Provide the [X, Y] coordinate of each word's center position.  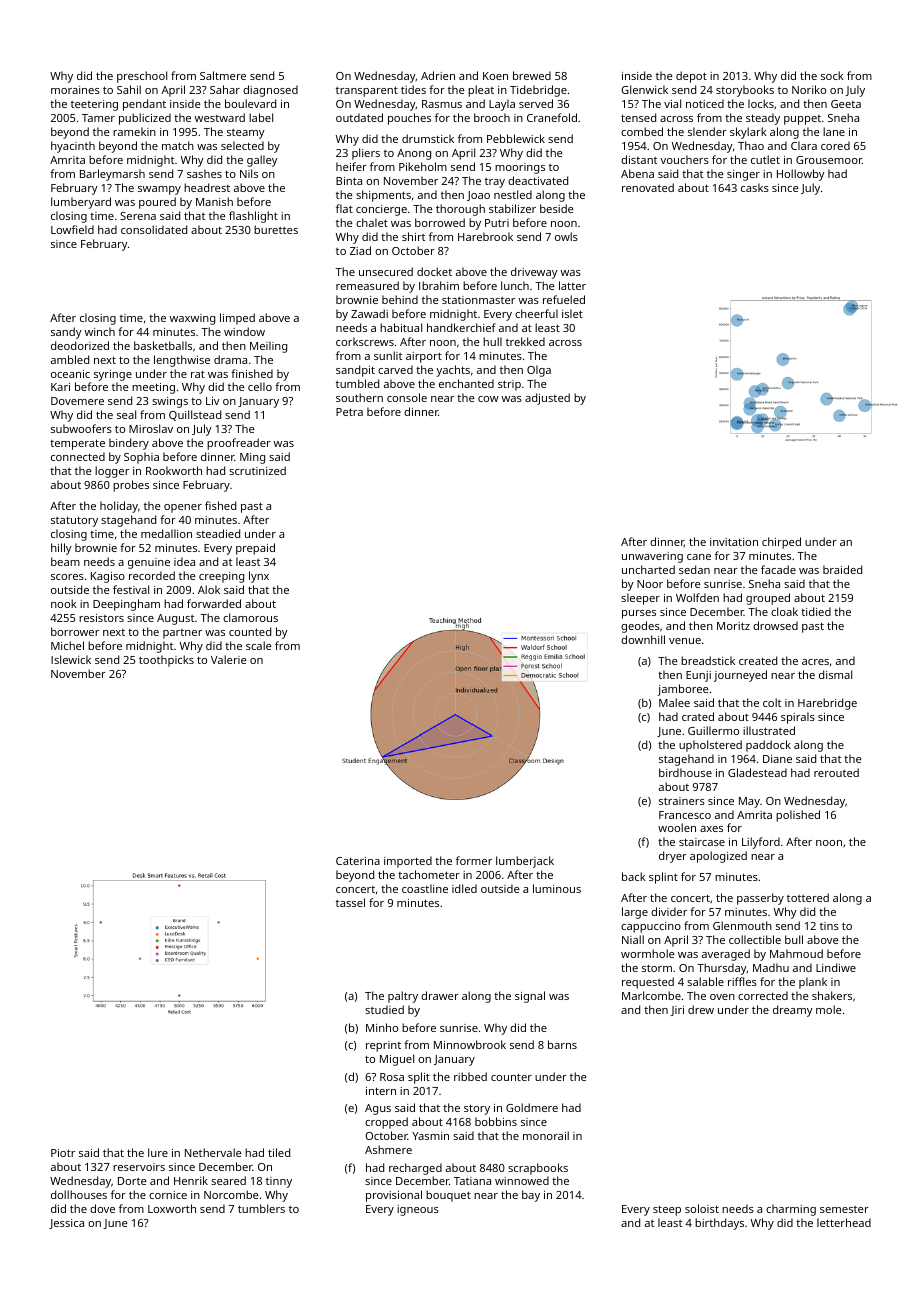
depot [691, 77]
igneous [418, 1210]
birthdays [719, 1224]
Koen [495, 76]
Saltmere [223, 75]
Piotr [63, 1153]
